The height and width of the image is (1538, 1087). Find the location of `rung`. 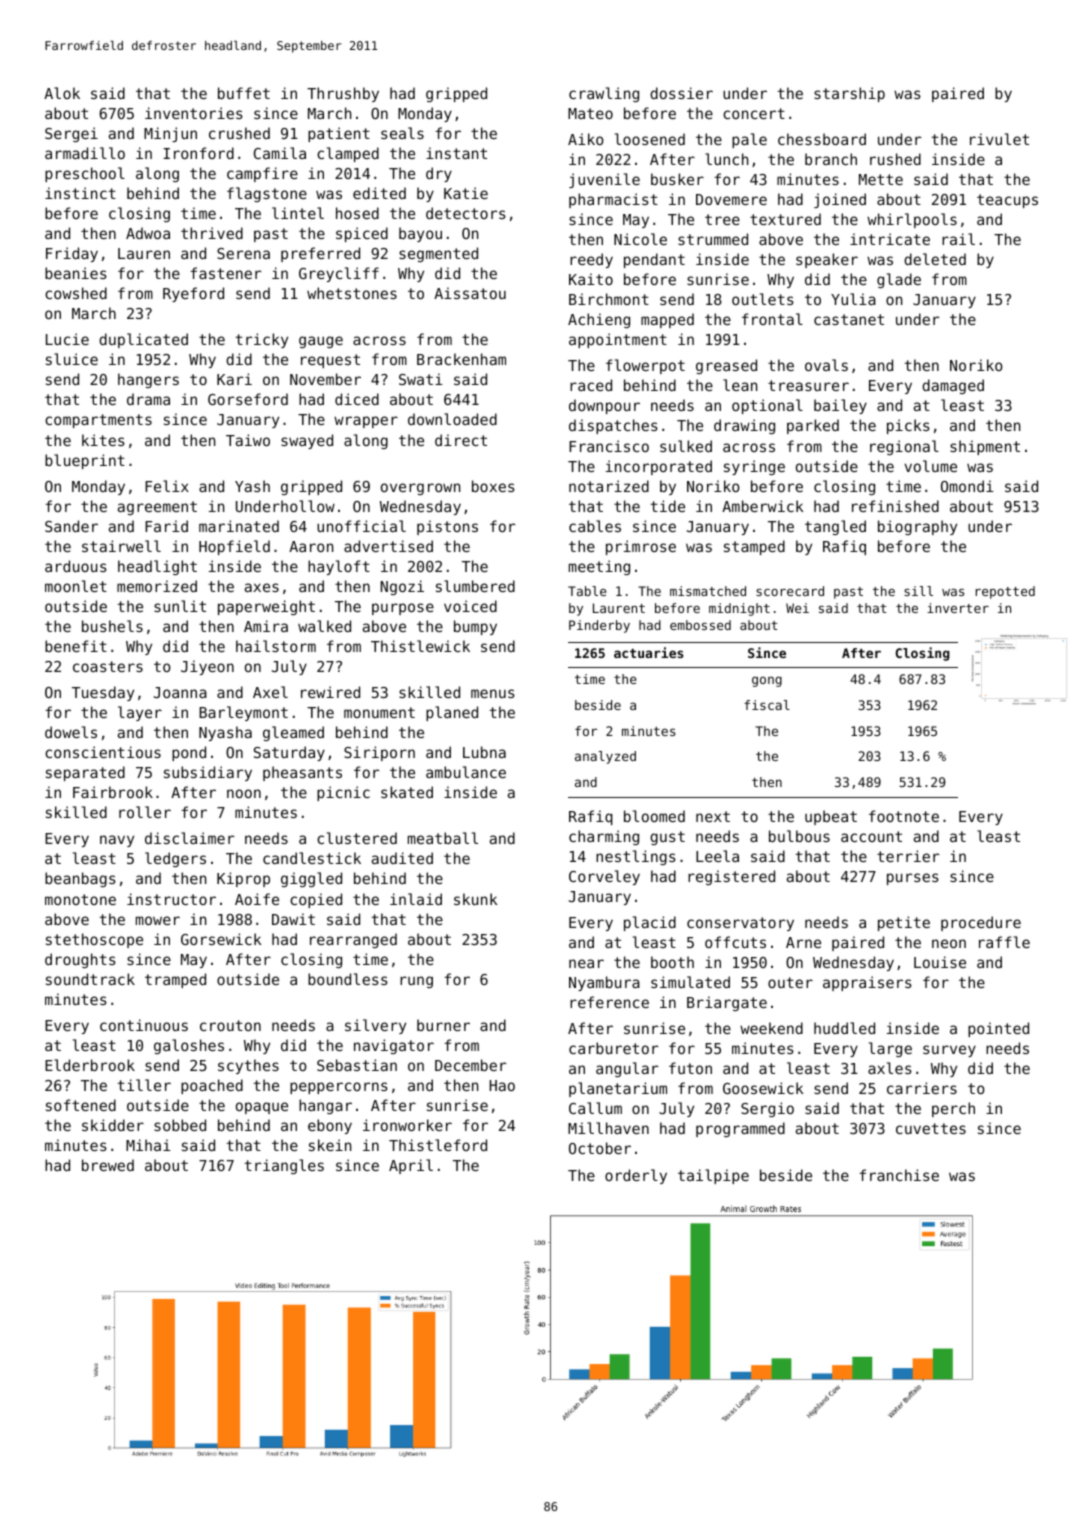

rung is located at coordinates (416, 982).
